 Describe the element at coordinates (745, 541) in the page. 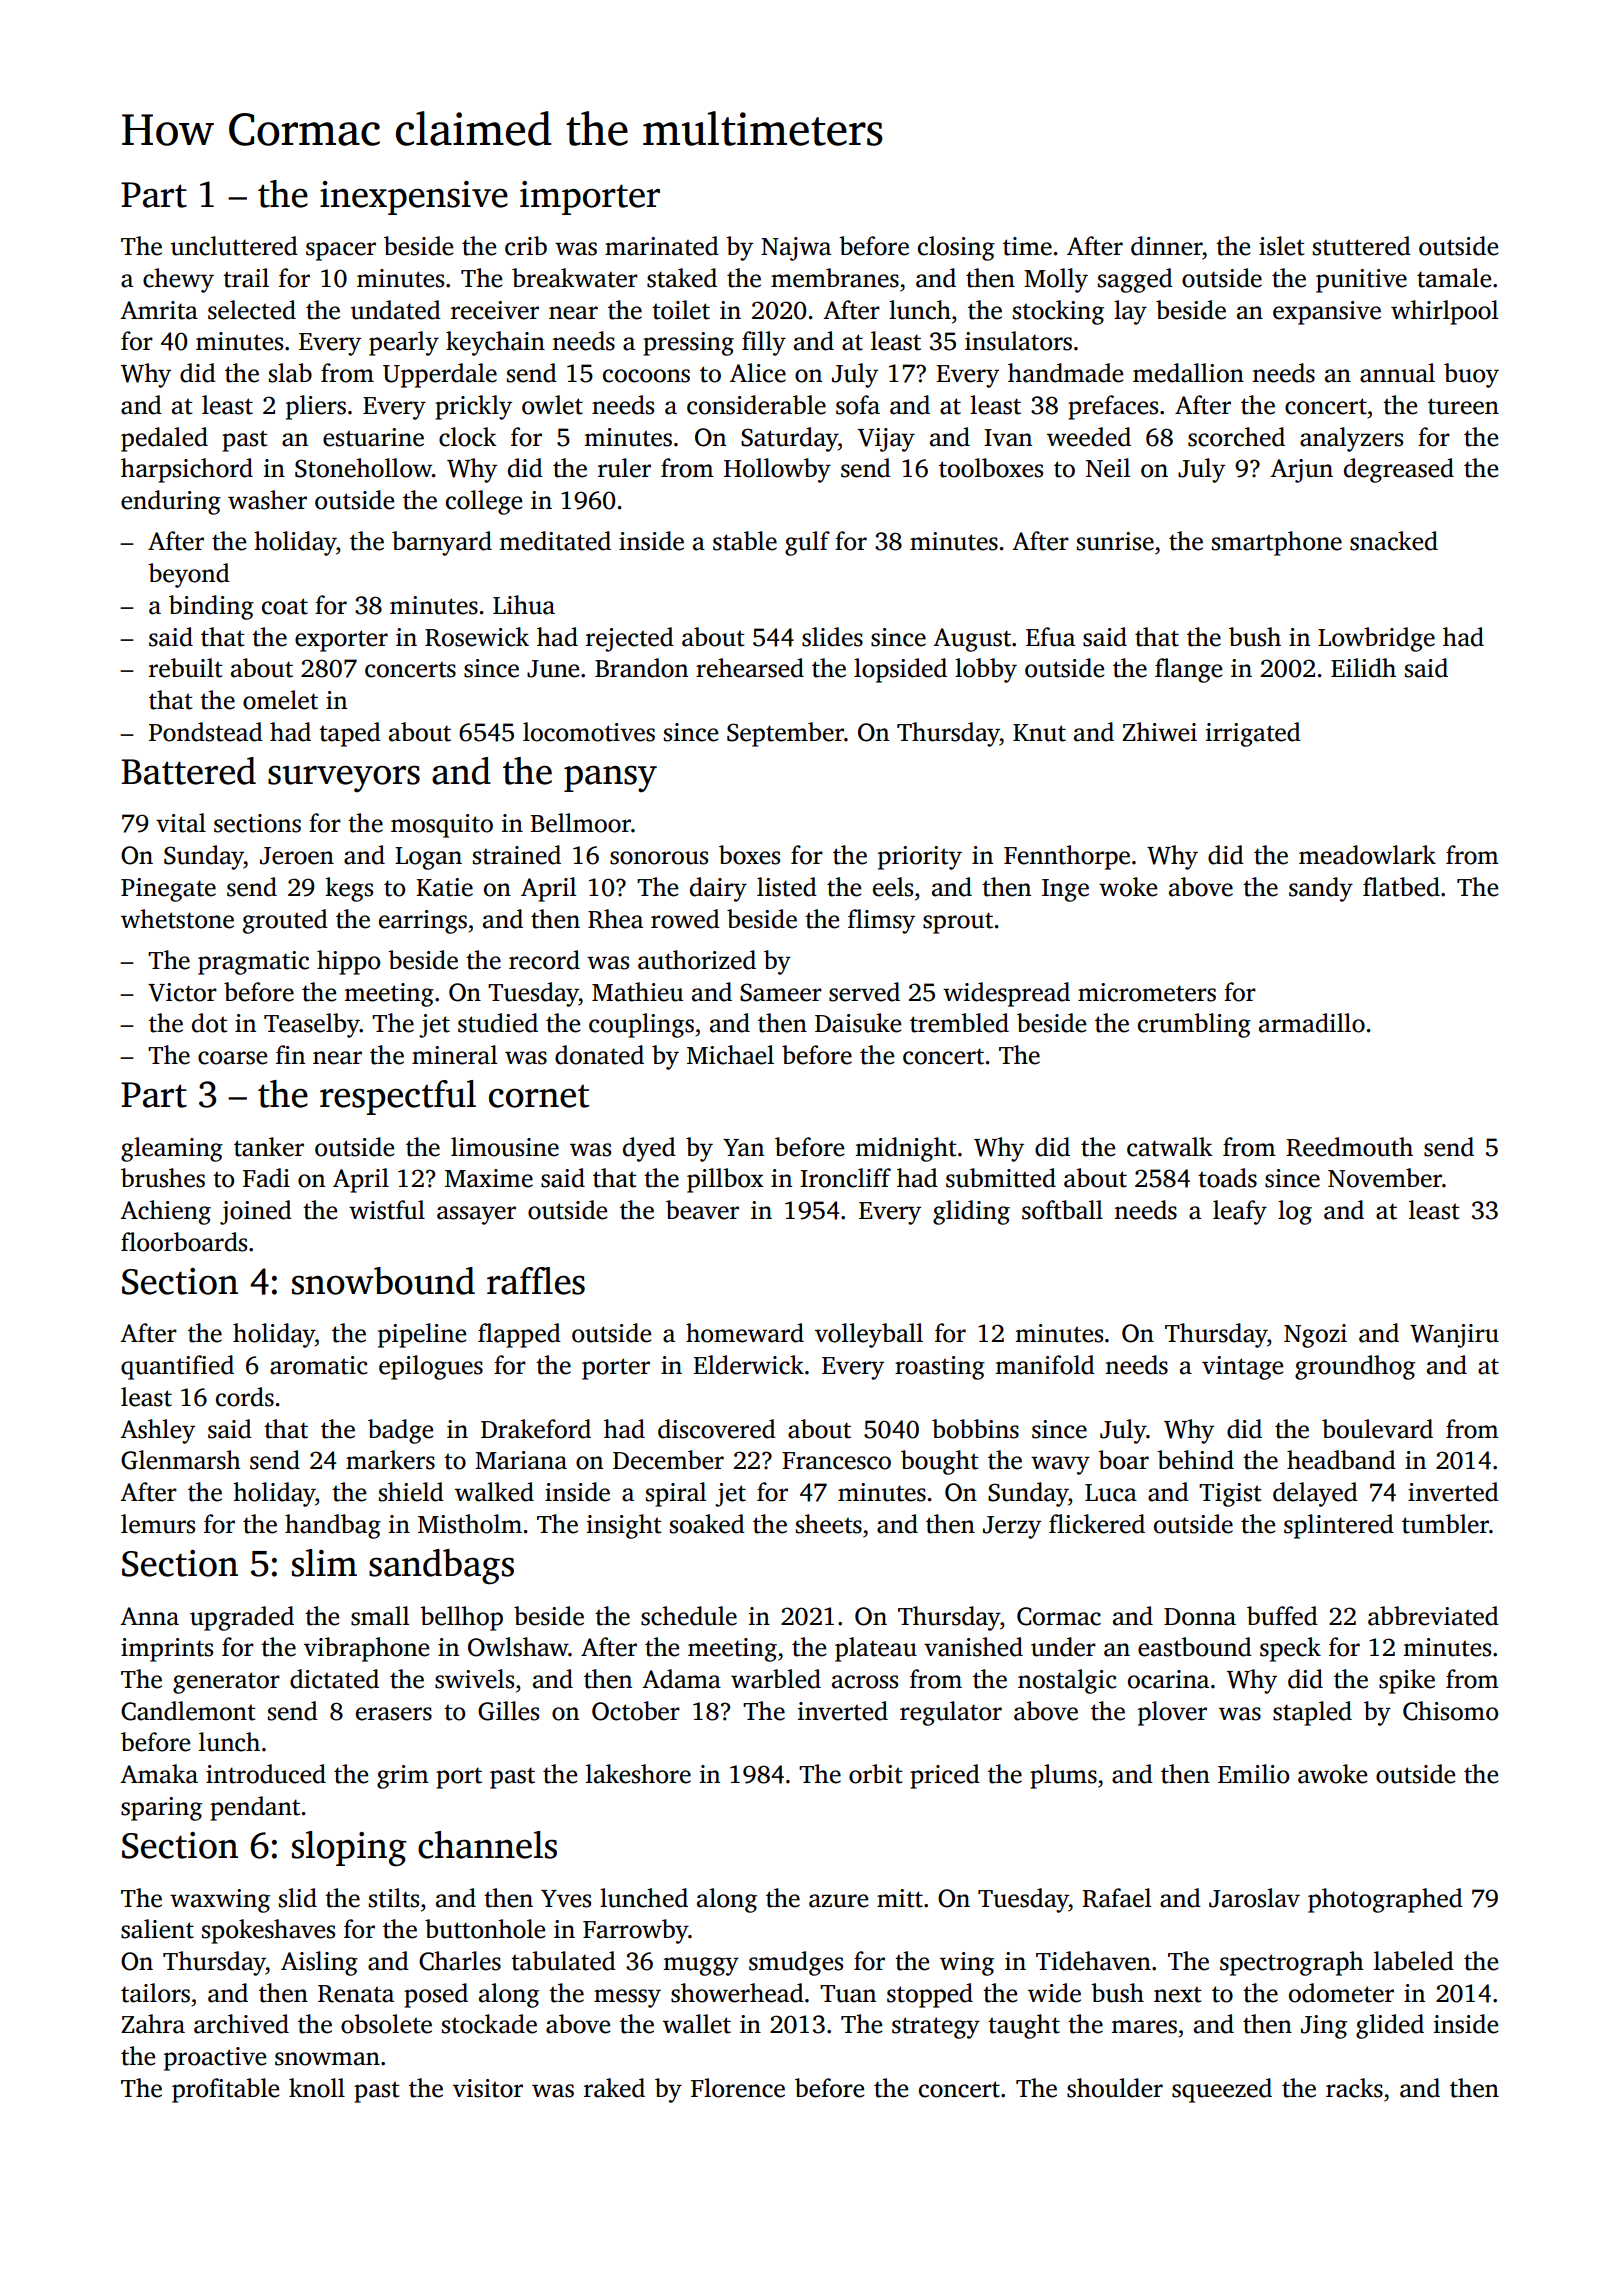

I see `stable` at that location.
